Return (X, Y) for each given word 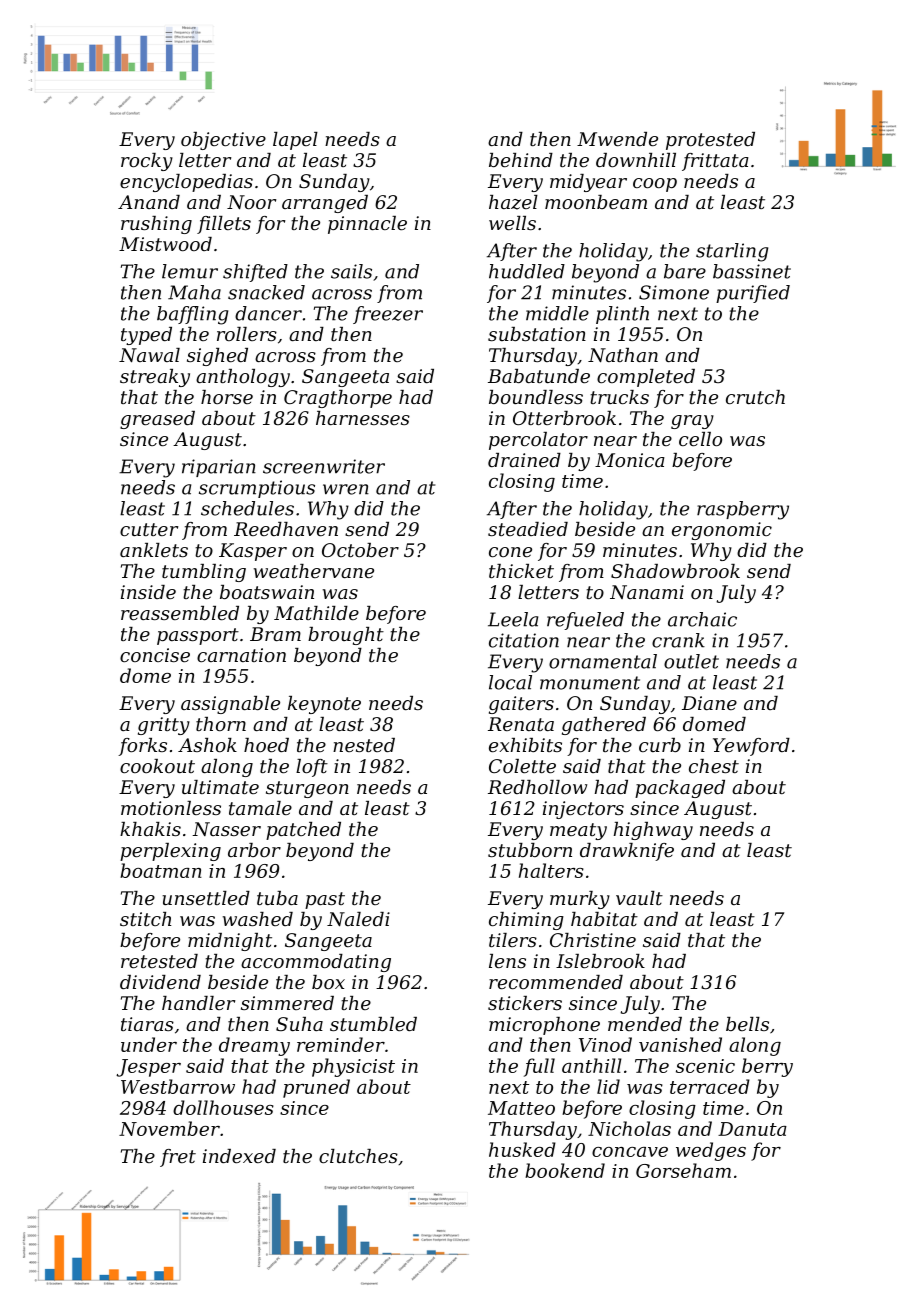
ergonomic (722, 531)
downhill (636, 160)
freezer (388, 315)
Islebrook (600, 961)
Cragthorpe (338, 399)
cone (510, 552)
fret (178, 1158)
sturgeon (307, 789)
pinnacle (367, 225)
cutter (149, 529)
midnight (230, 942)
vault (639, 898)
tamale (260, 808)
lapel (295, 141)
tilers (513, 940)
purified (753, 294)
